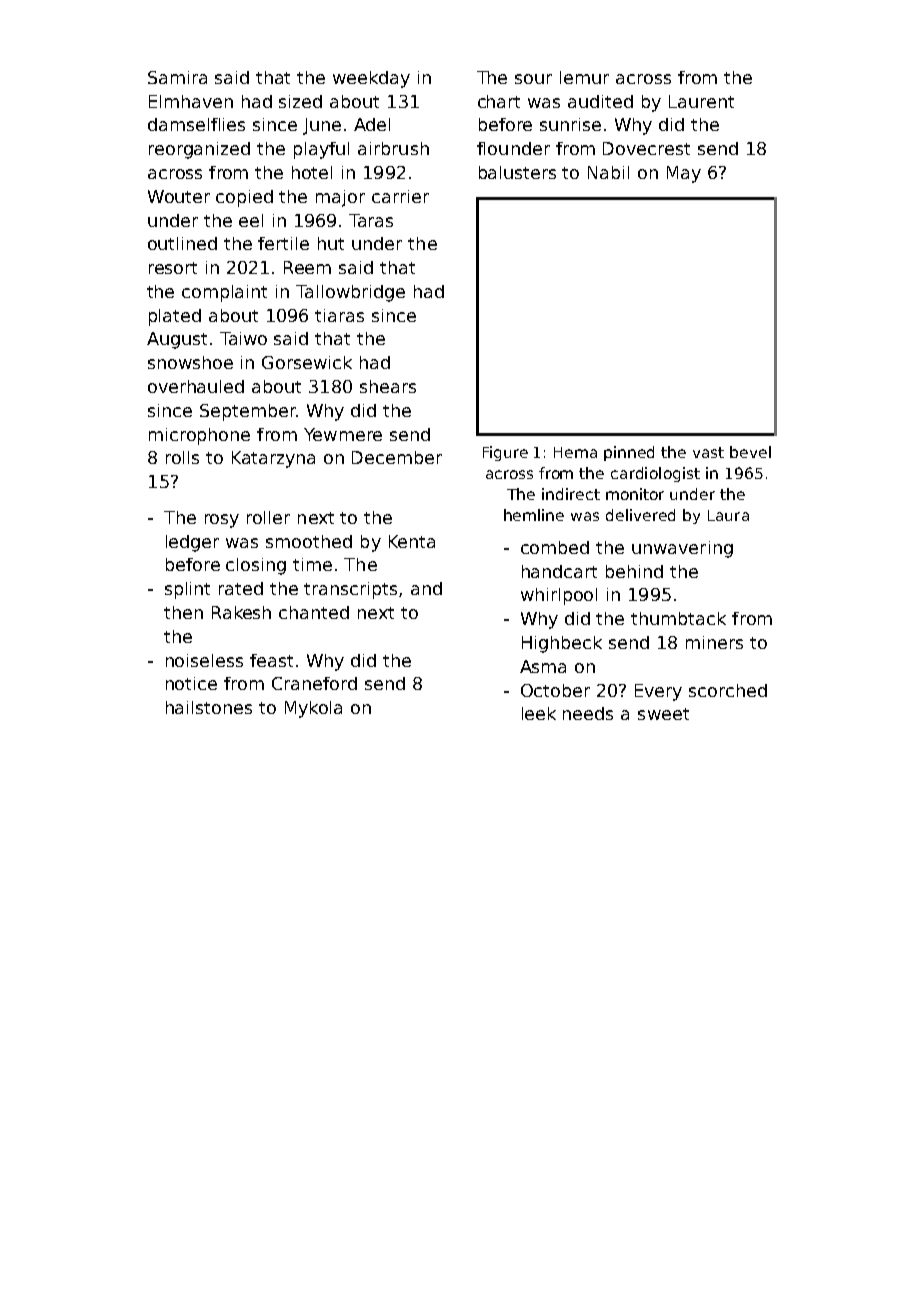 Image resolution: width=924 pixels, height=1311 pixels. I want to click on Hema, so click(575, 452).
